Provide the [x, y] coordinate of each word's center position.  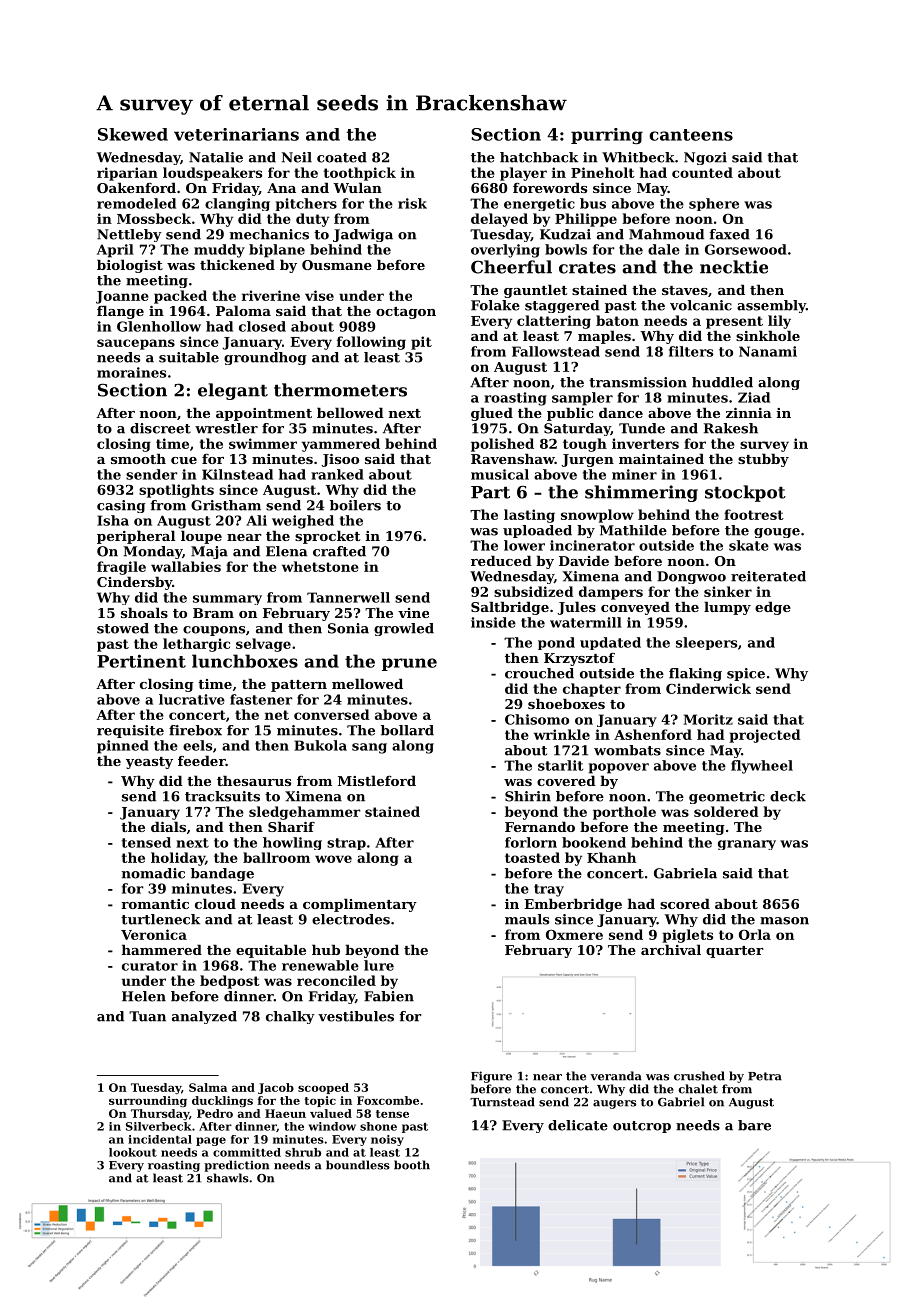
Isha [113, 520]
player [523, 174]
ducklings [222, 1101]
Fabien [389, 996]
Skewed [133, 134]
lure [379, 965]
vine [413, 613]
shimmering [641, 493]
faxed [730, 234]
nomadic [153, 873]
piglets [688, 936]
